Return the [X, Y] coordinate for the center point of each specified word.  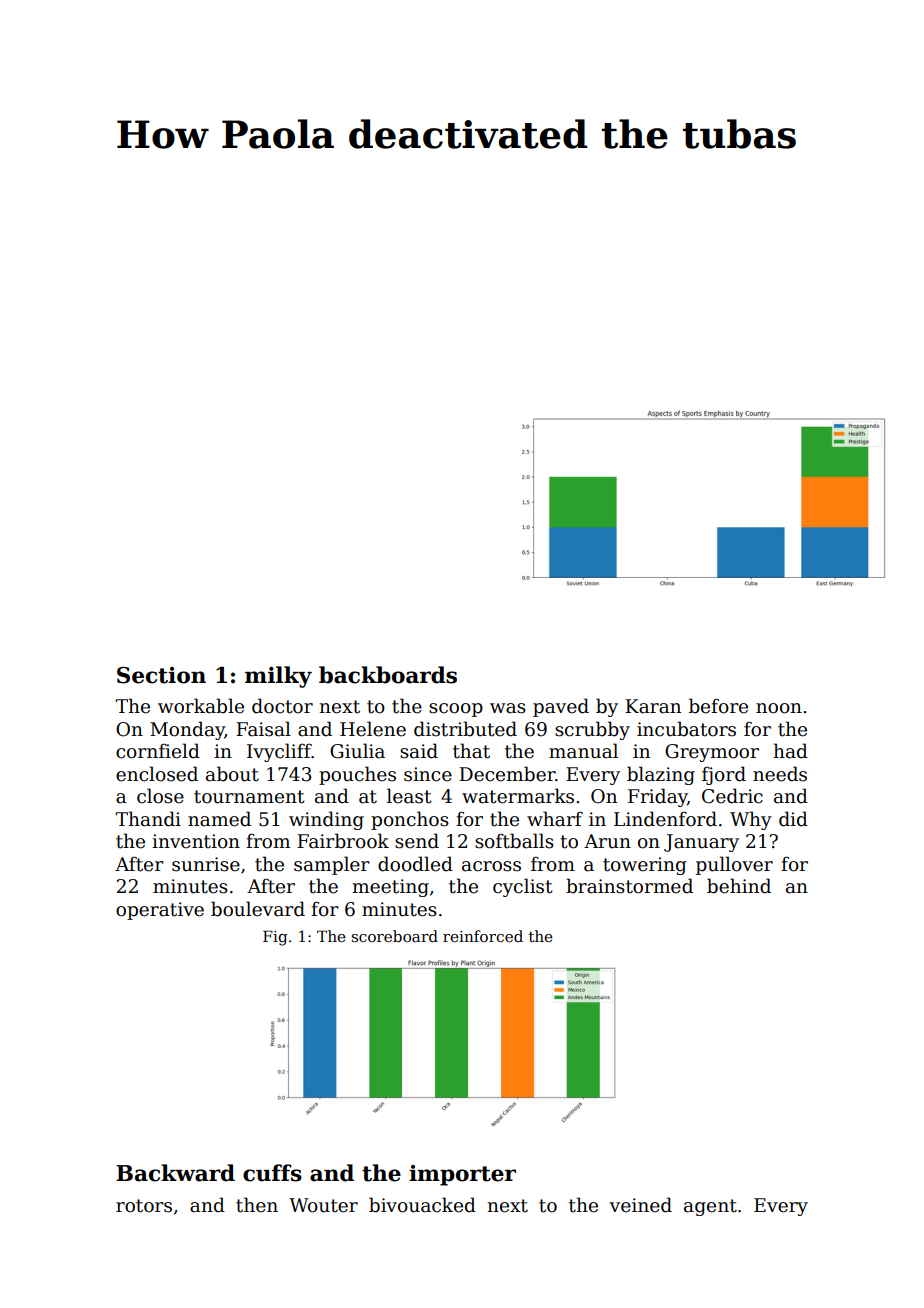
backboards [388, 675]
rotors [144, 1206]
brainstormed [629, 886]
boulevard [258, 909]
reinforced [483, 936]
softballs [514, 841]
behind [739, 886]
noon [779, 708]
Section [161, 675]
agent [710, 1207]
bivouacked [422, 1205]
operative [160, 911]
